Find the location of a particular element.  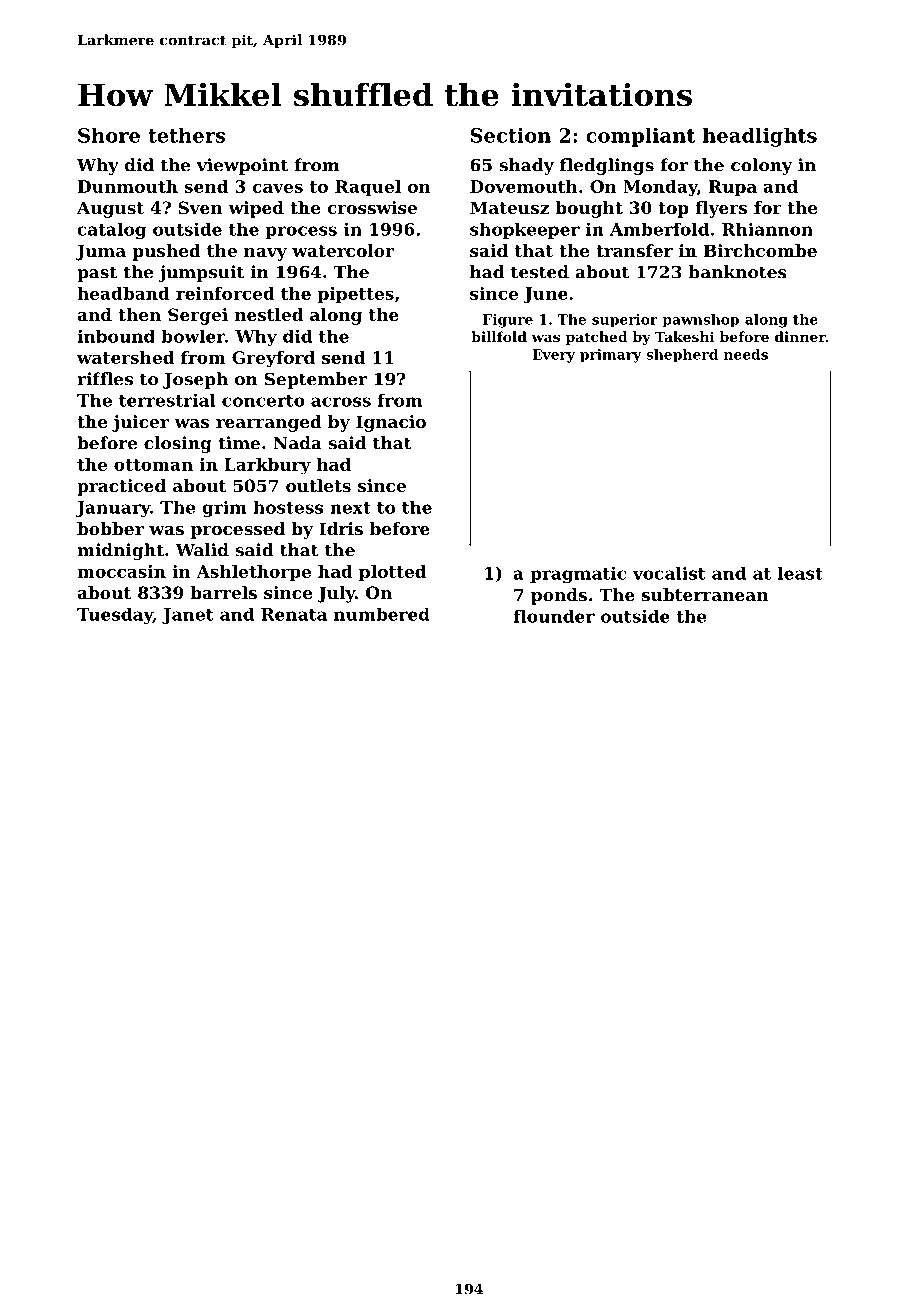

bowler is located at coordinates (193, 336).
